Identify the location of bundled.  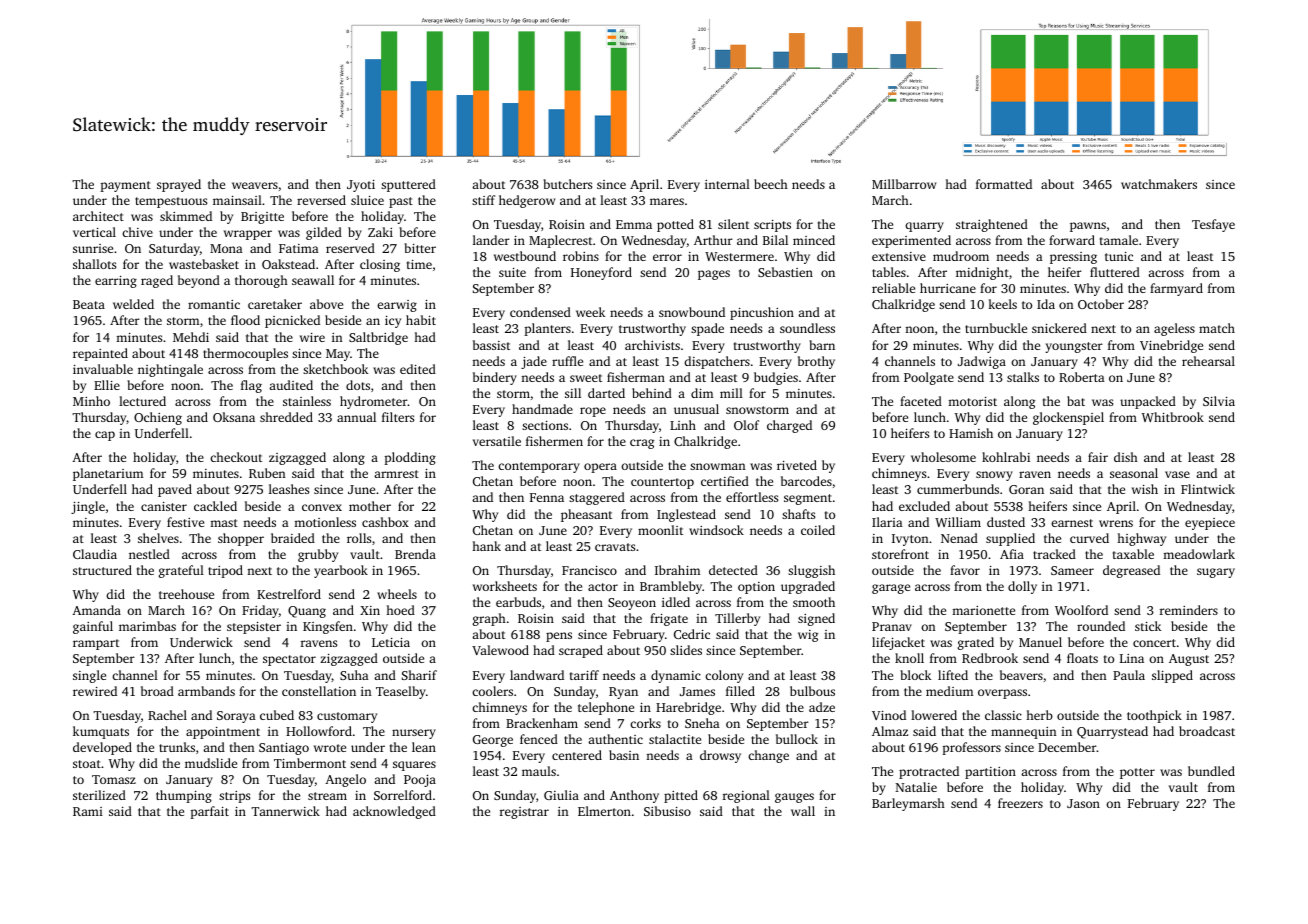
(1211, 771).
